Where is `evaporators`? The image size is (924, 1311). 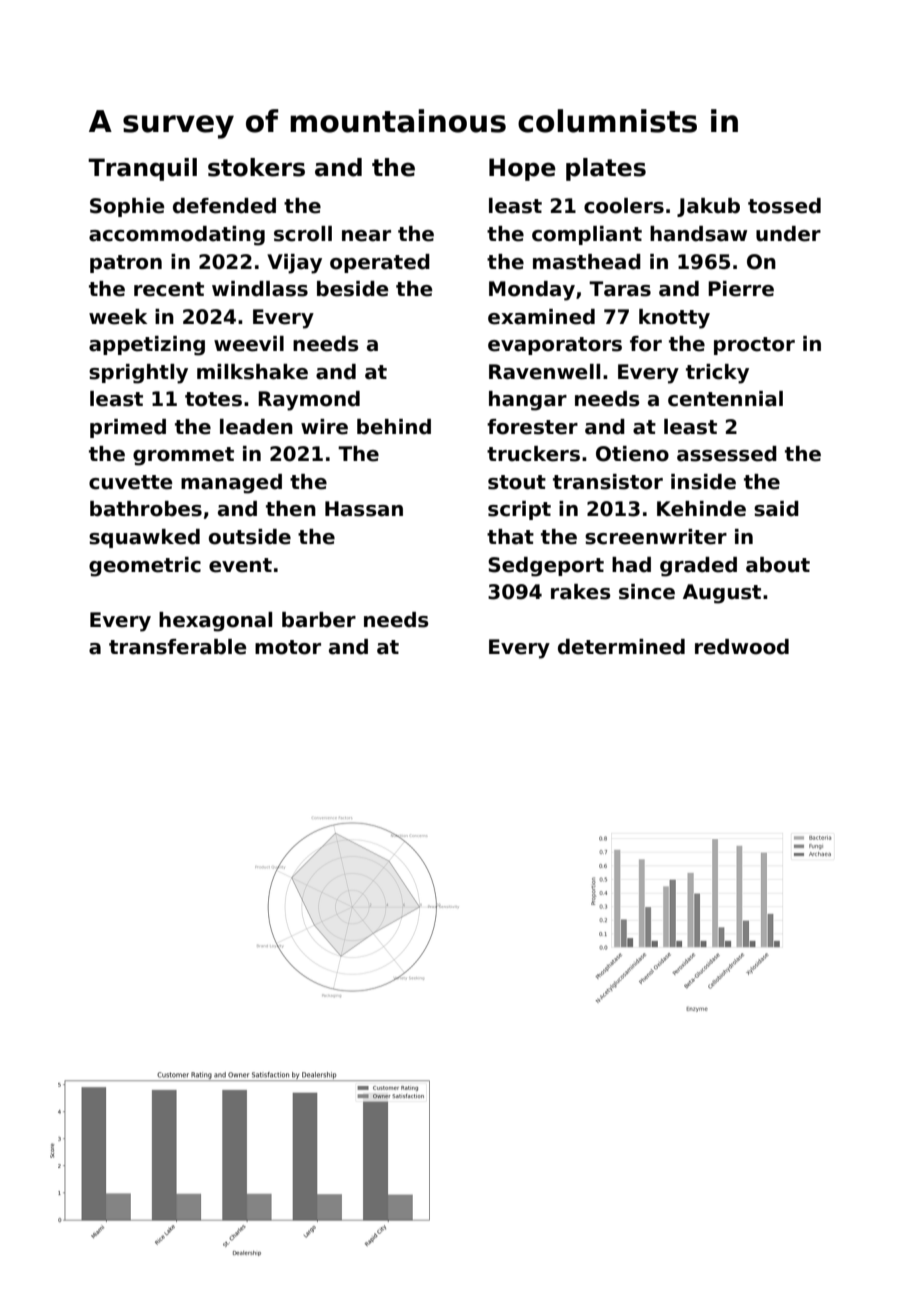
evaporators is located at coordinates (555, 346).
